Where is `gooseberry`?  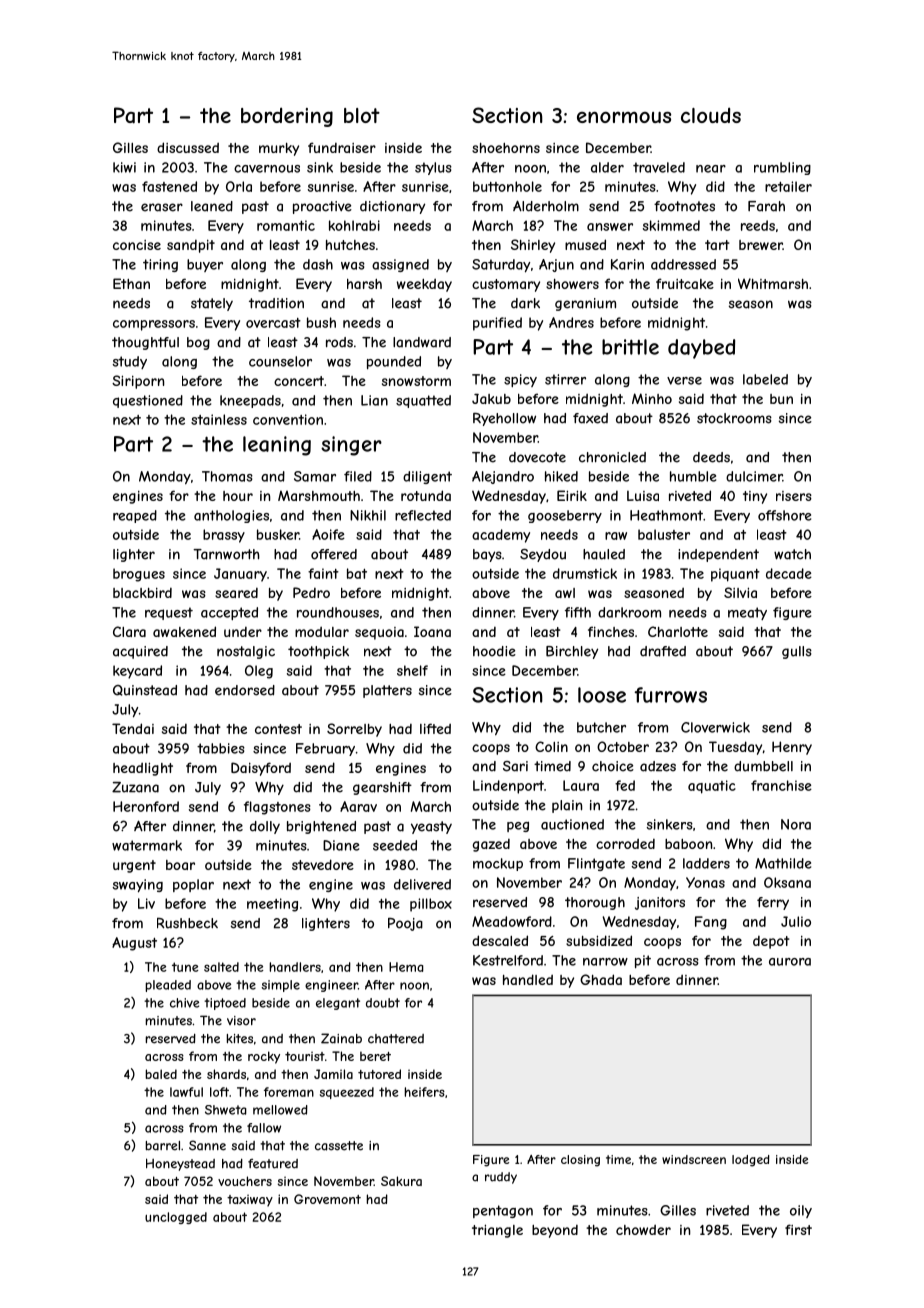 gooseberry is located at coordinates (565, 516).
